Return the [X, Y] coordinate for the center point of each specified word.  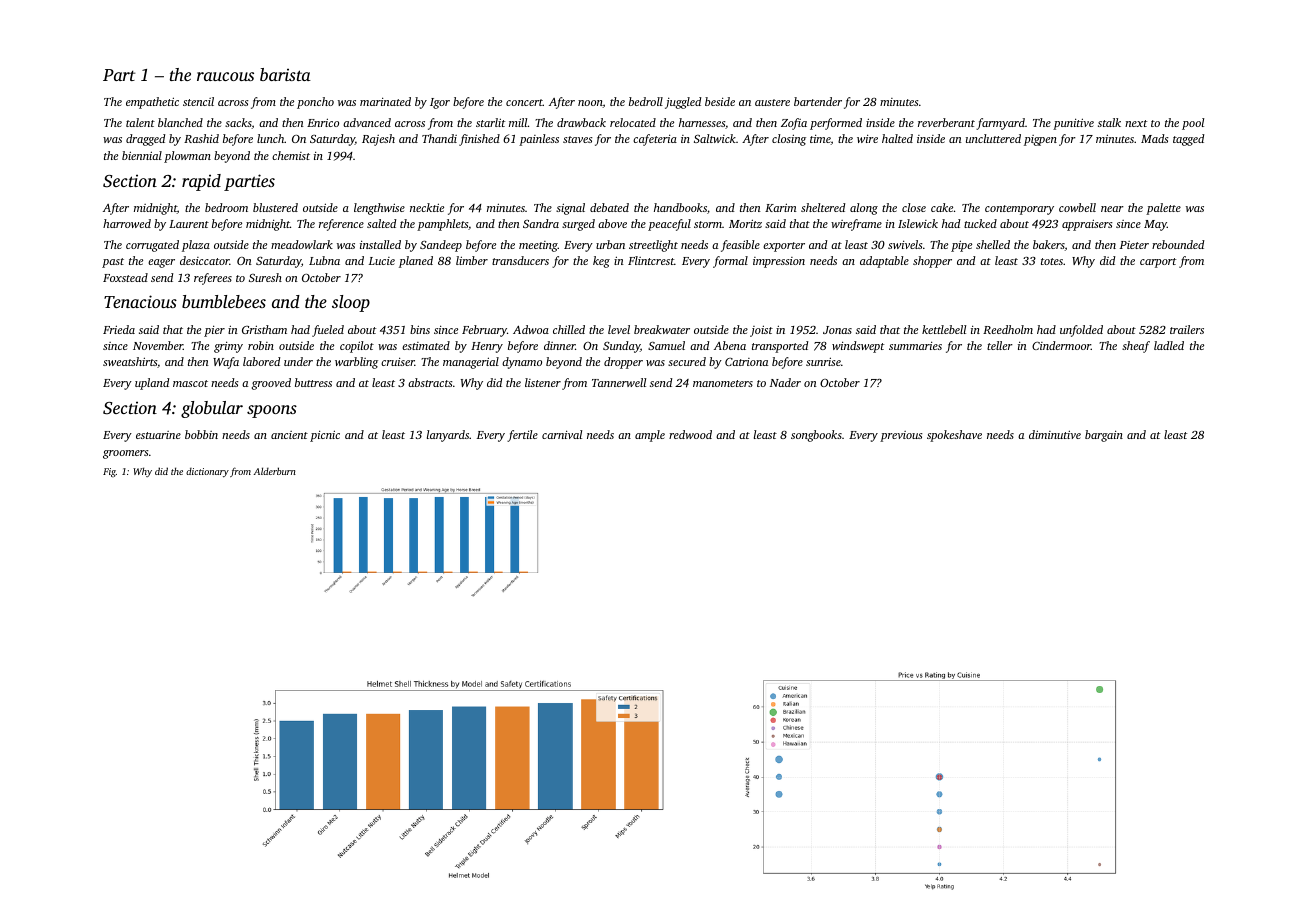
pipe [961, 246]
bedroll [646, 101]
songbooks [816, 436]
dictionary [207, 472]
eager [161, 263]
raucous [225, 76]
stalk [1109, 122]
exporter [784, 247]
